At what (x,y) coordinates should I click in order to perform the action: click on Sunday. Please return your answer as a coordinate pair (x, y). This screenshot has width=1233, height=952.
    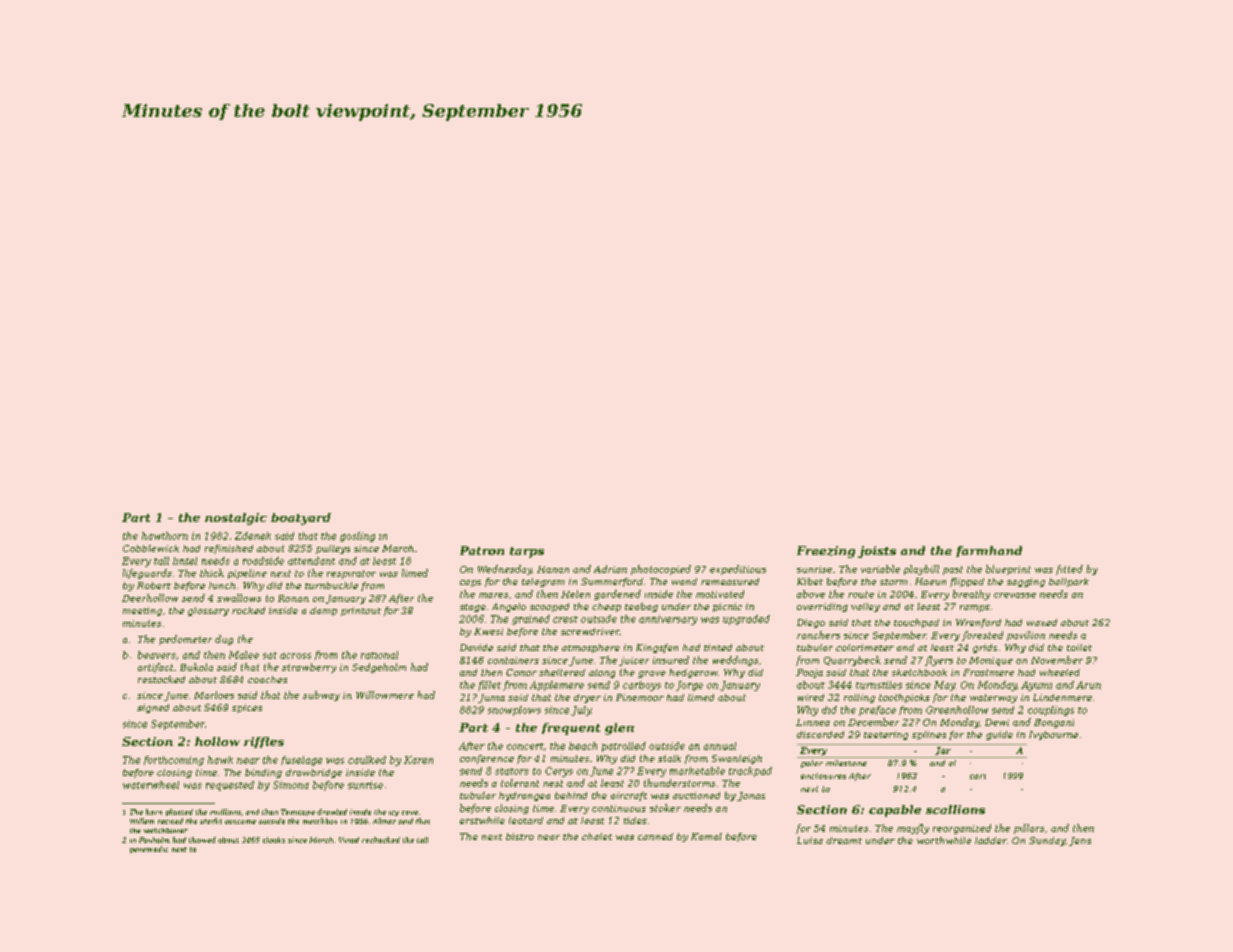
    Looking at the image, I should click on (1047, 841).
